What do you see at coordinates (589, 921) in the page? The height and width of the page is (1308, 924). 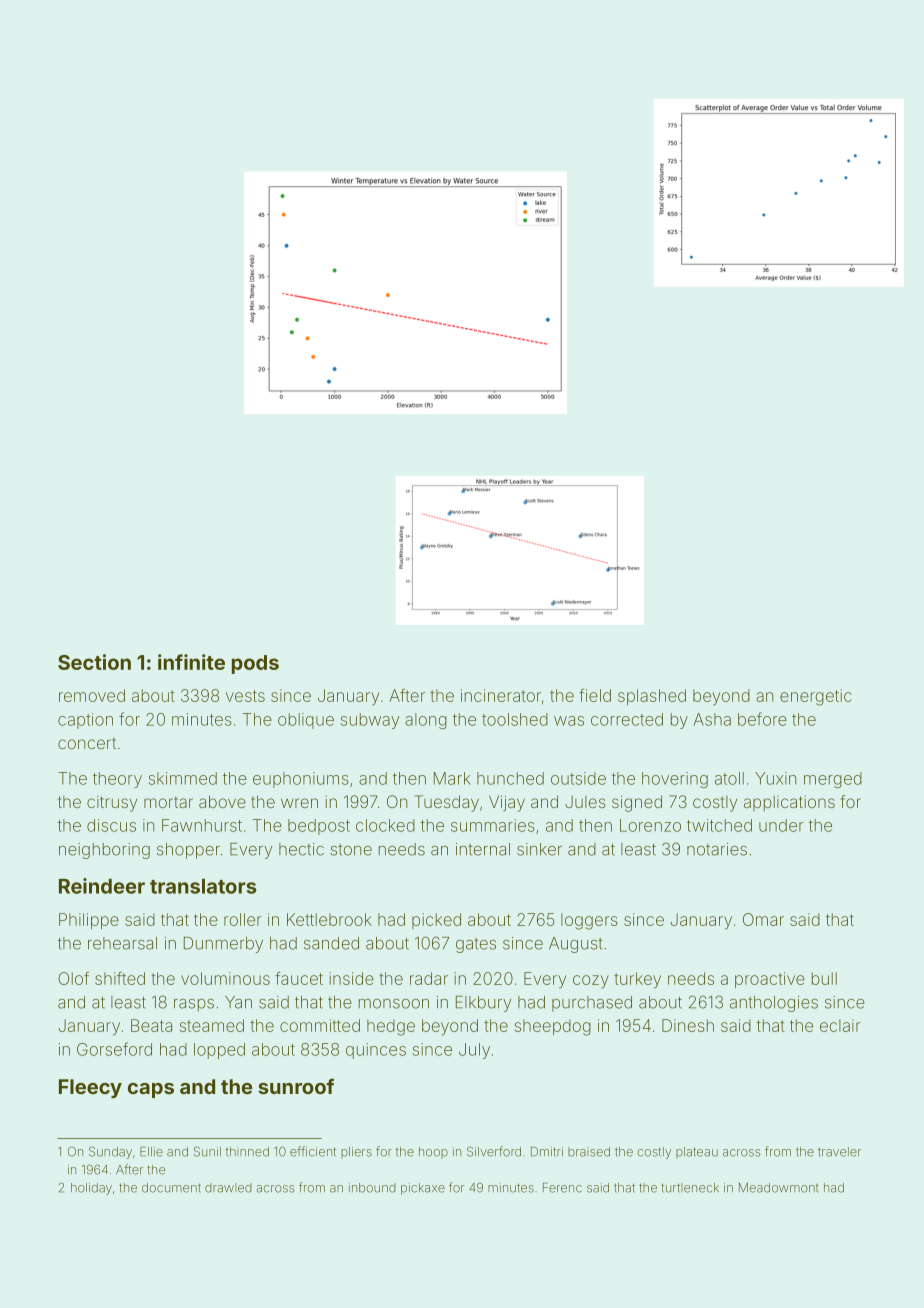 I see `loggers` at bounding box center [589, 921].
